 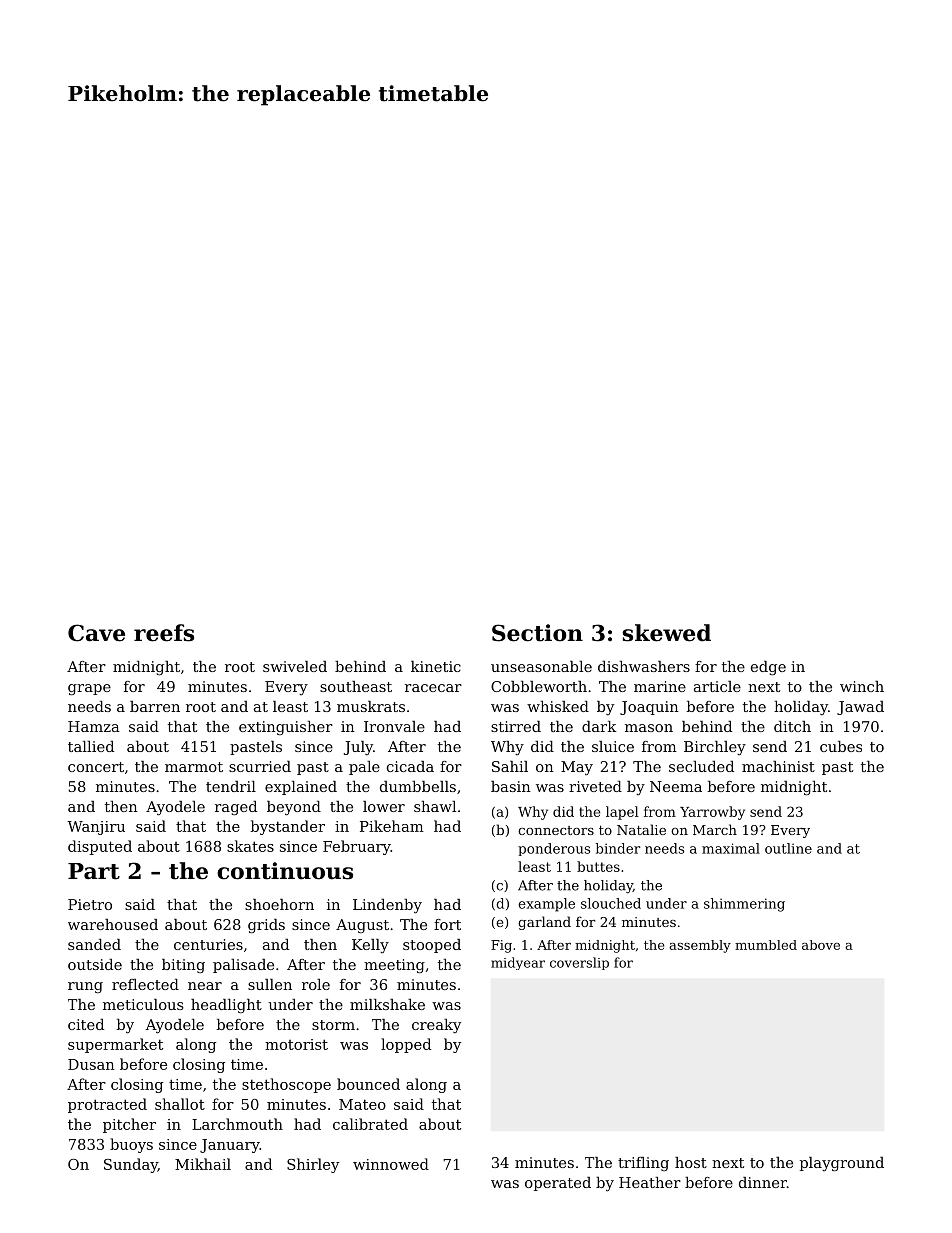 What do you see at coordinates (537, 633) in the image?
I see `Section` at bounding box center [537, 633].
